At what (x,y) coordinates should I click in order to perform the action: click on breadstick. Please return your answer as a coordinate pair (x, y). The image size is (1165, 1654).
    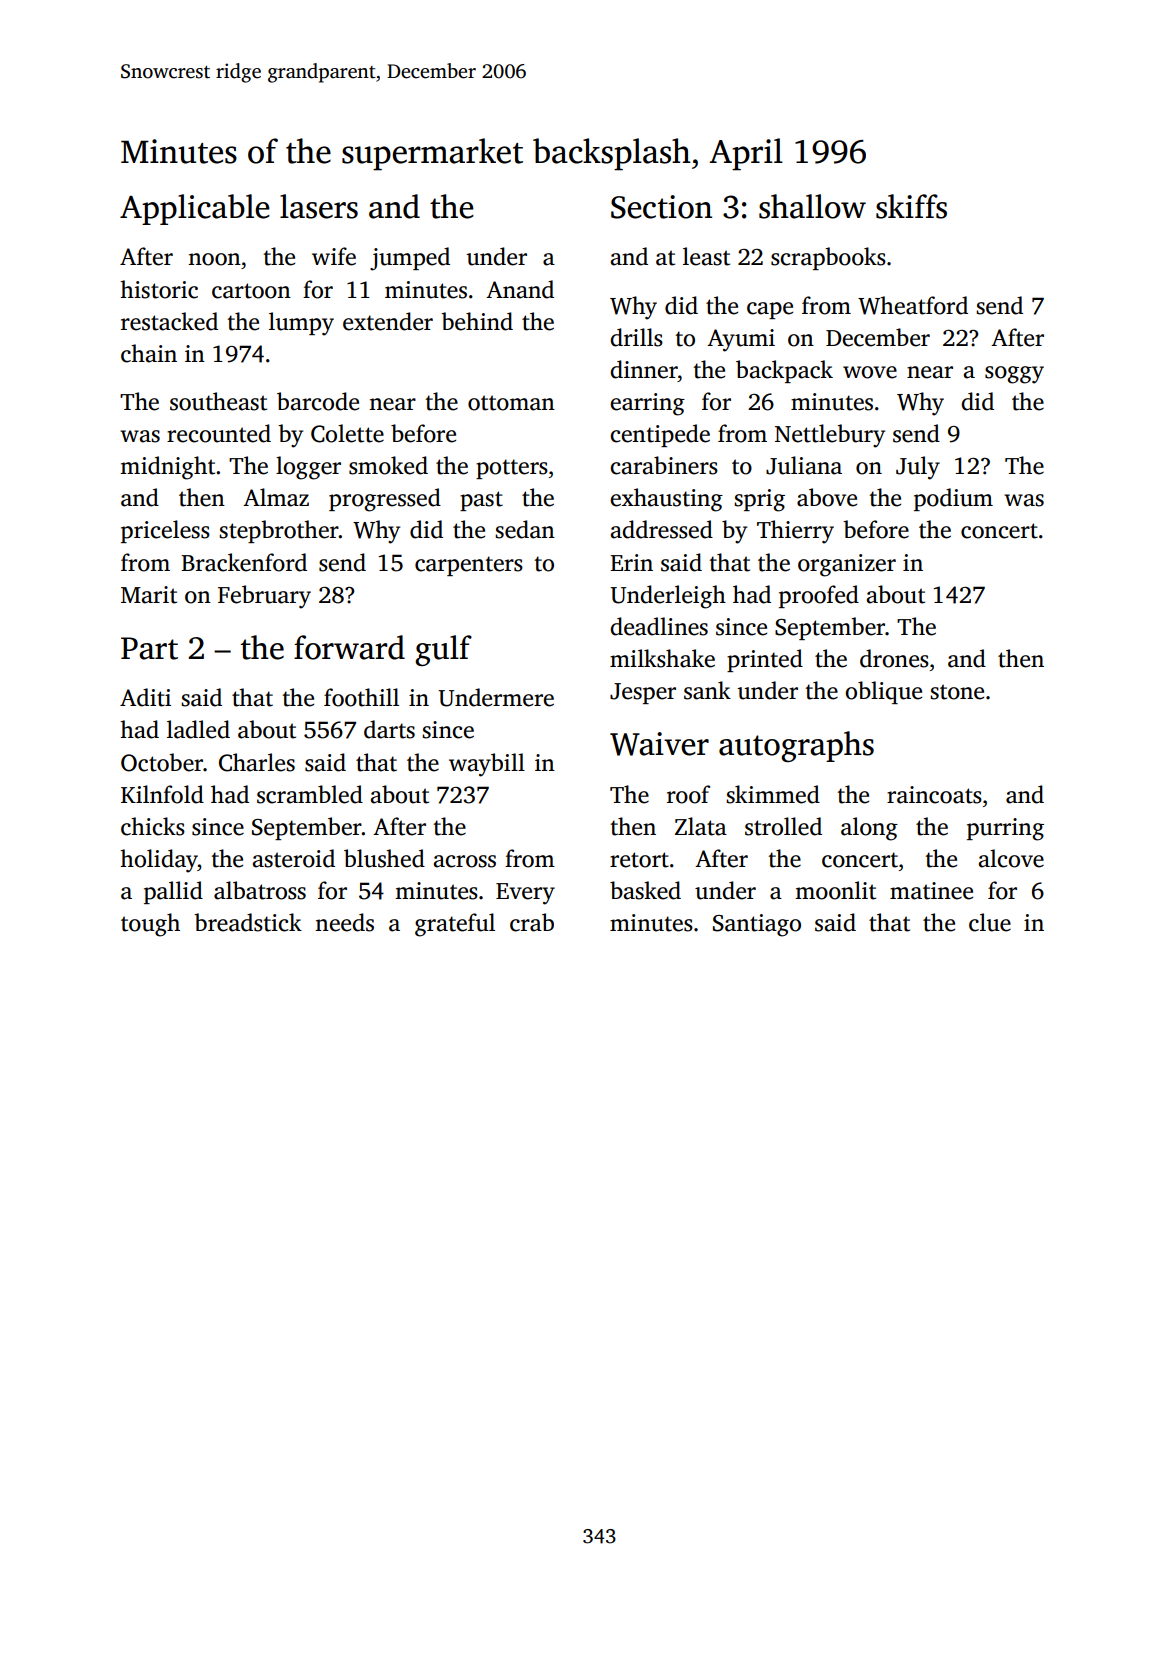
    Looking at the image, I should click on (248, 922).
